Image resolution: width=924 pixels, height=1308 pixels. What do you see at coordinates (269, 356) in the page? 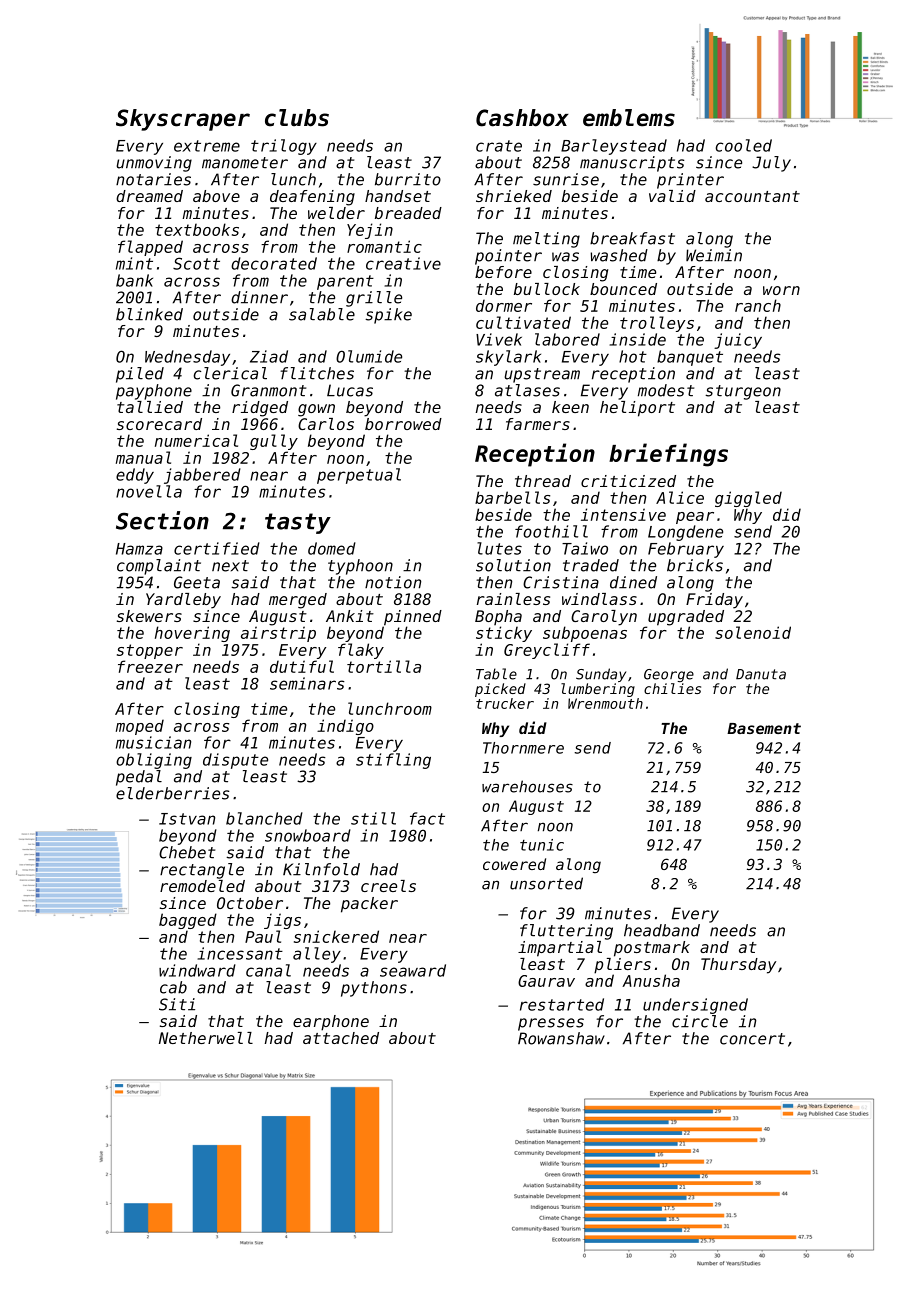
I see `Ziad` at bounding box center [269, 356].
